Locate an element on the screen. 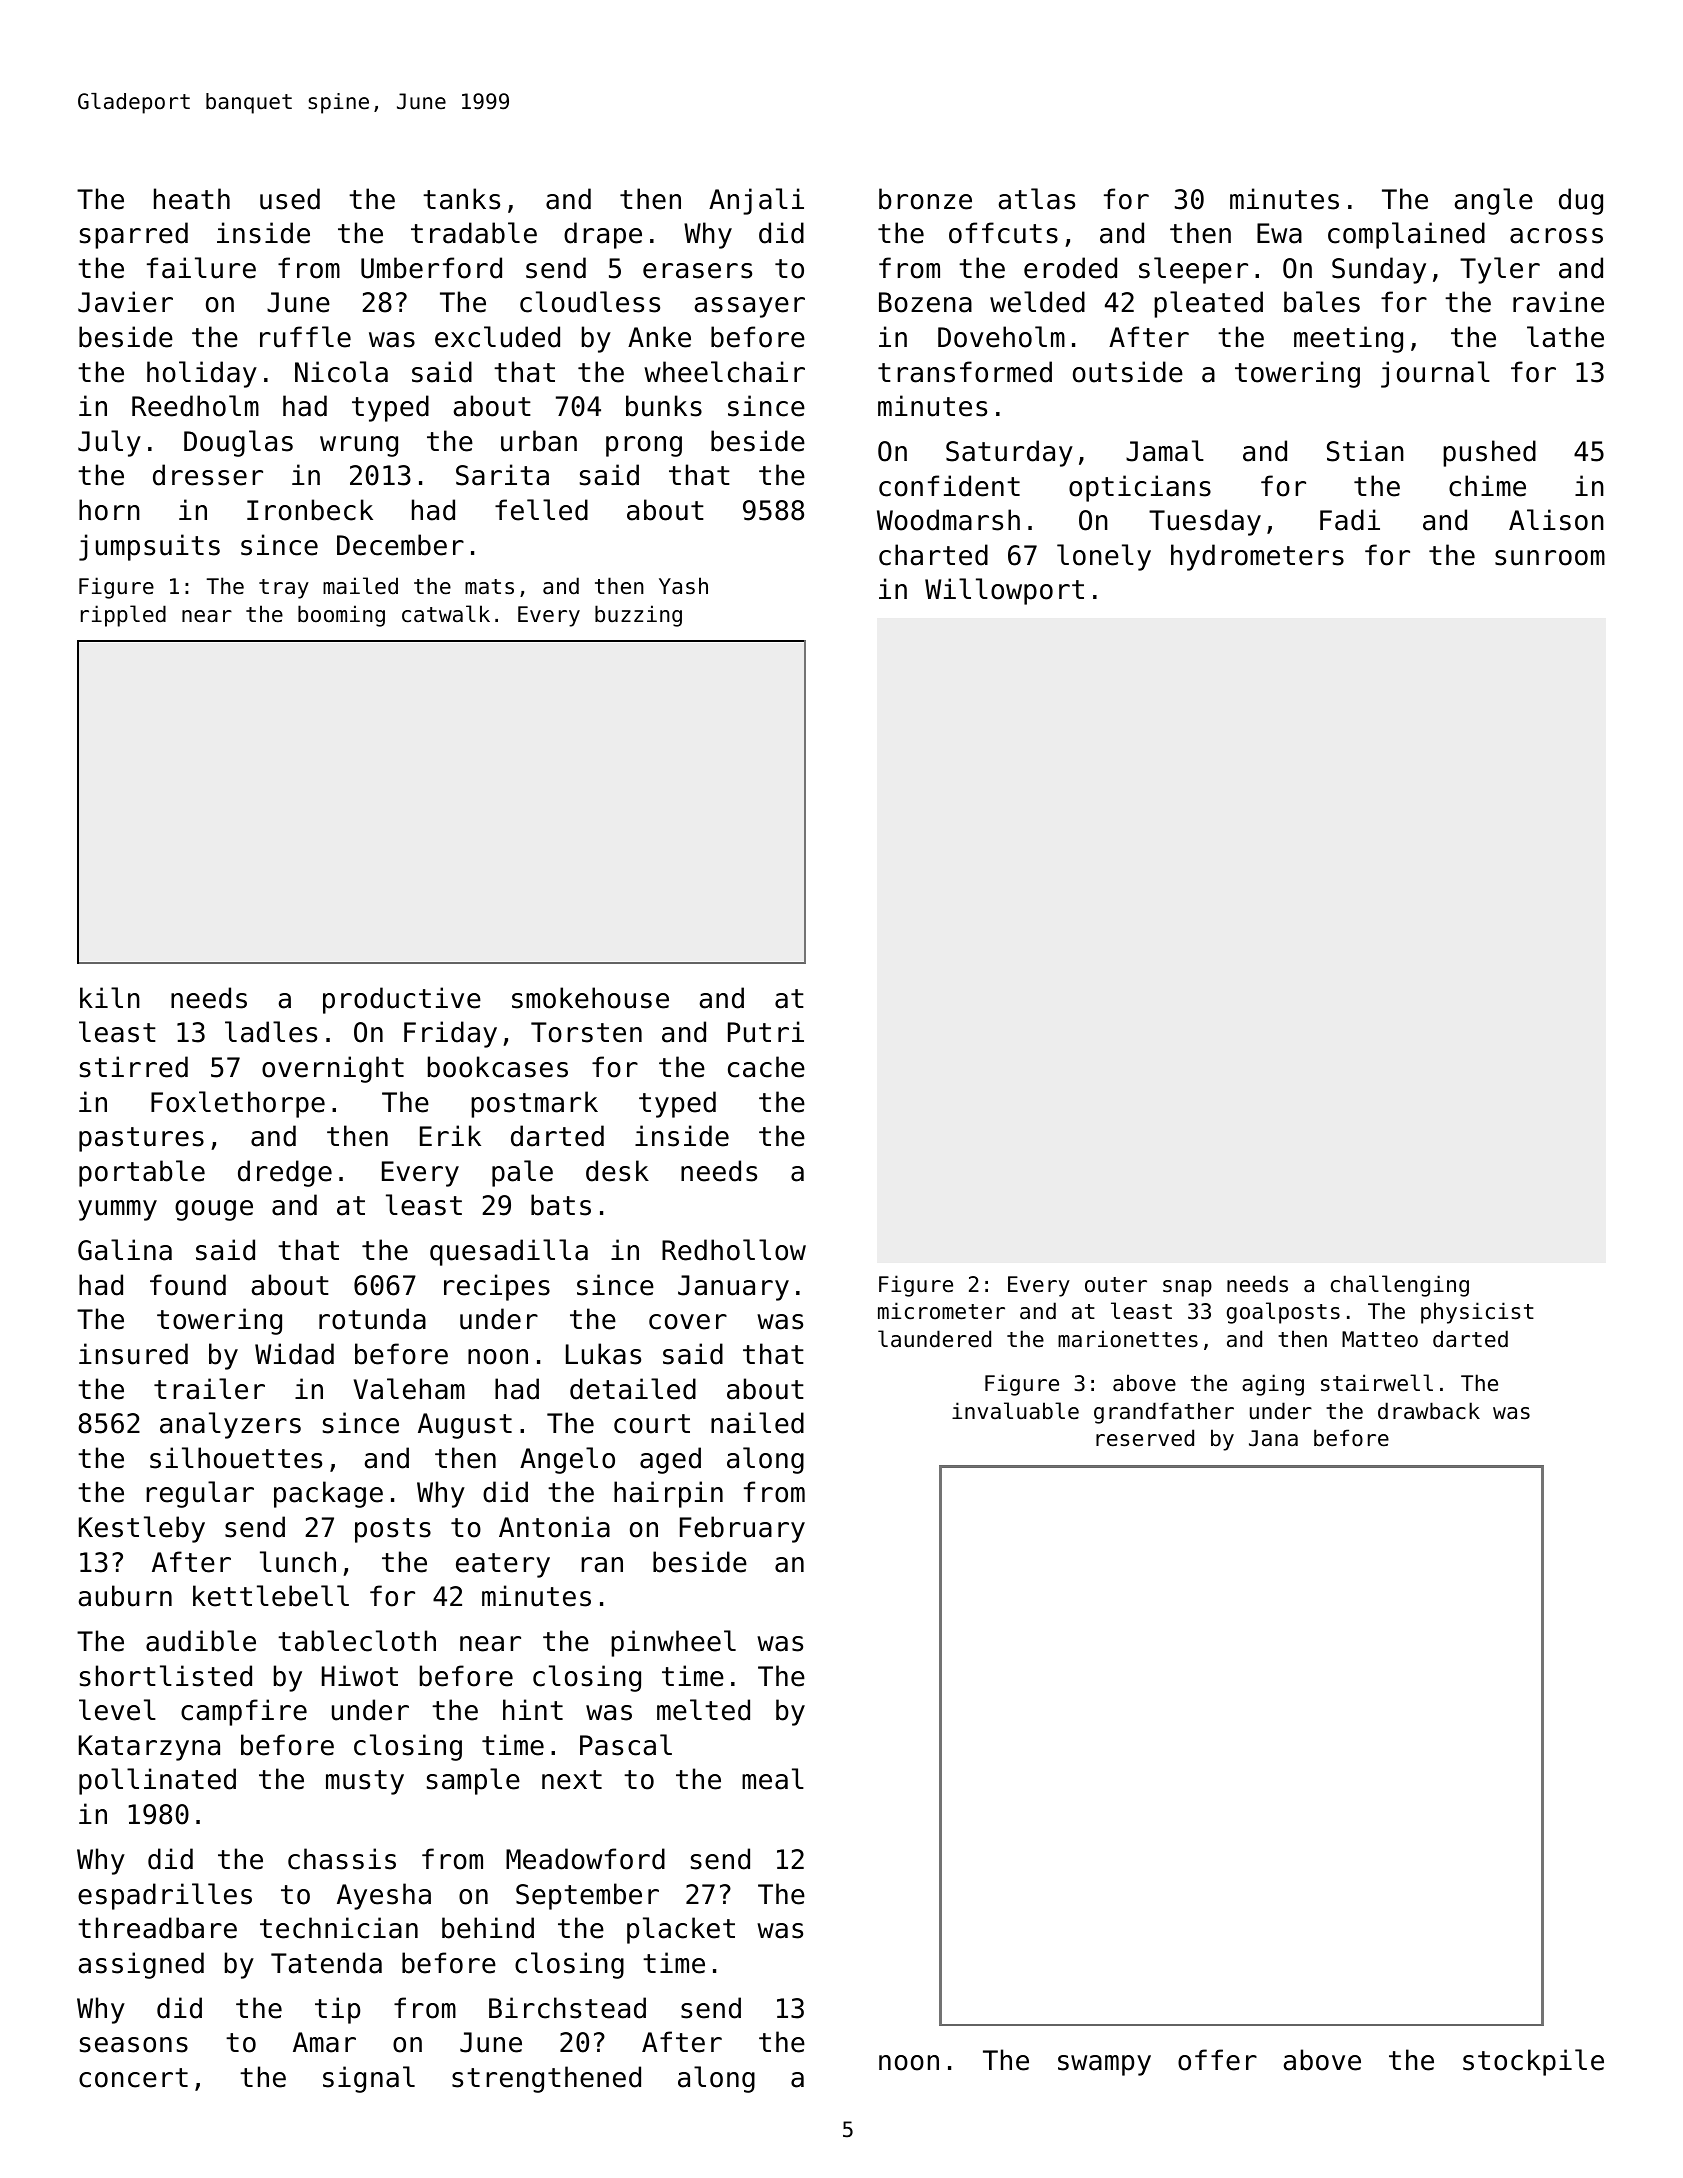 Image resolution: width=1683 pixels, height=2178 pixels. Foxlethorpe is located at coordinates (238, 1104).
